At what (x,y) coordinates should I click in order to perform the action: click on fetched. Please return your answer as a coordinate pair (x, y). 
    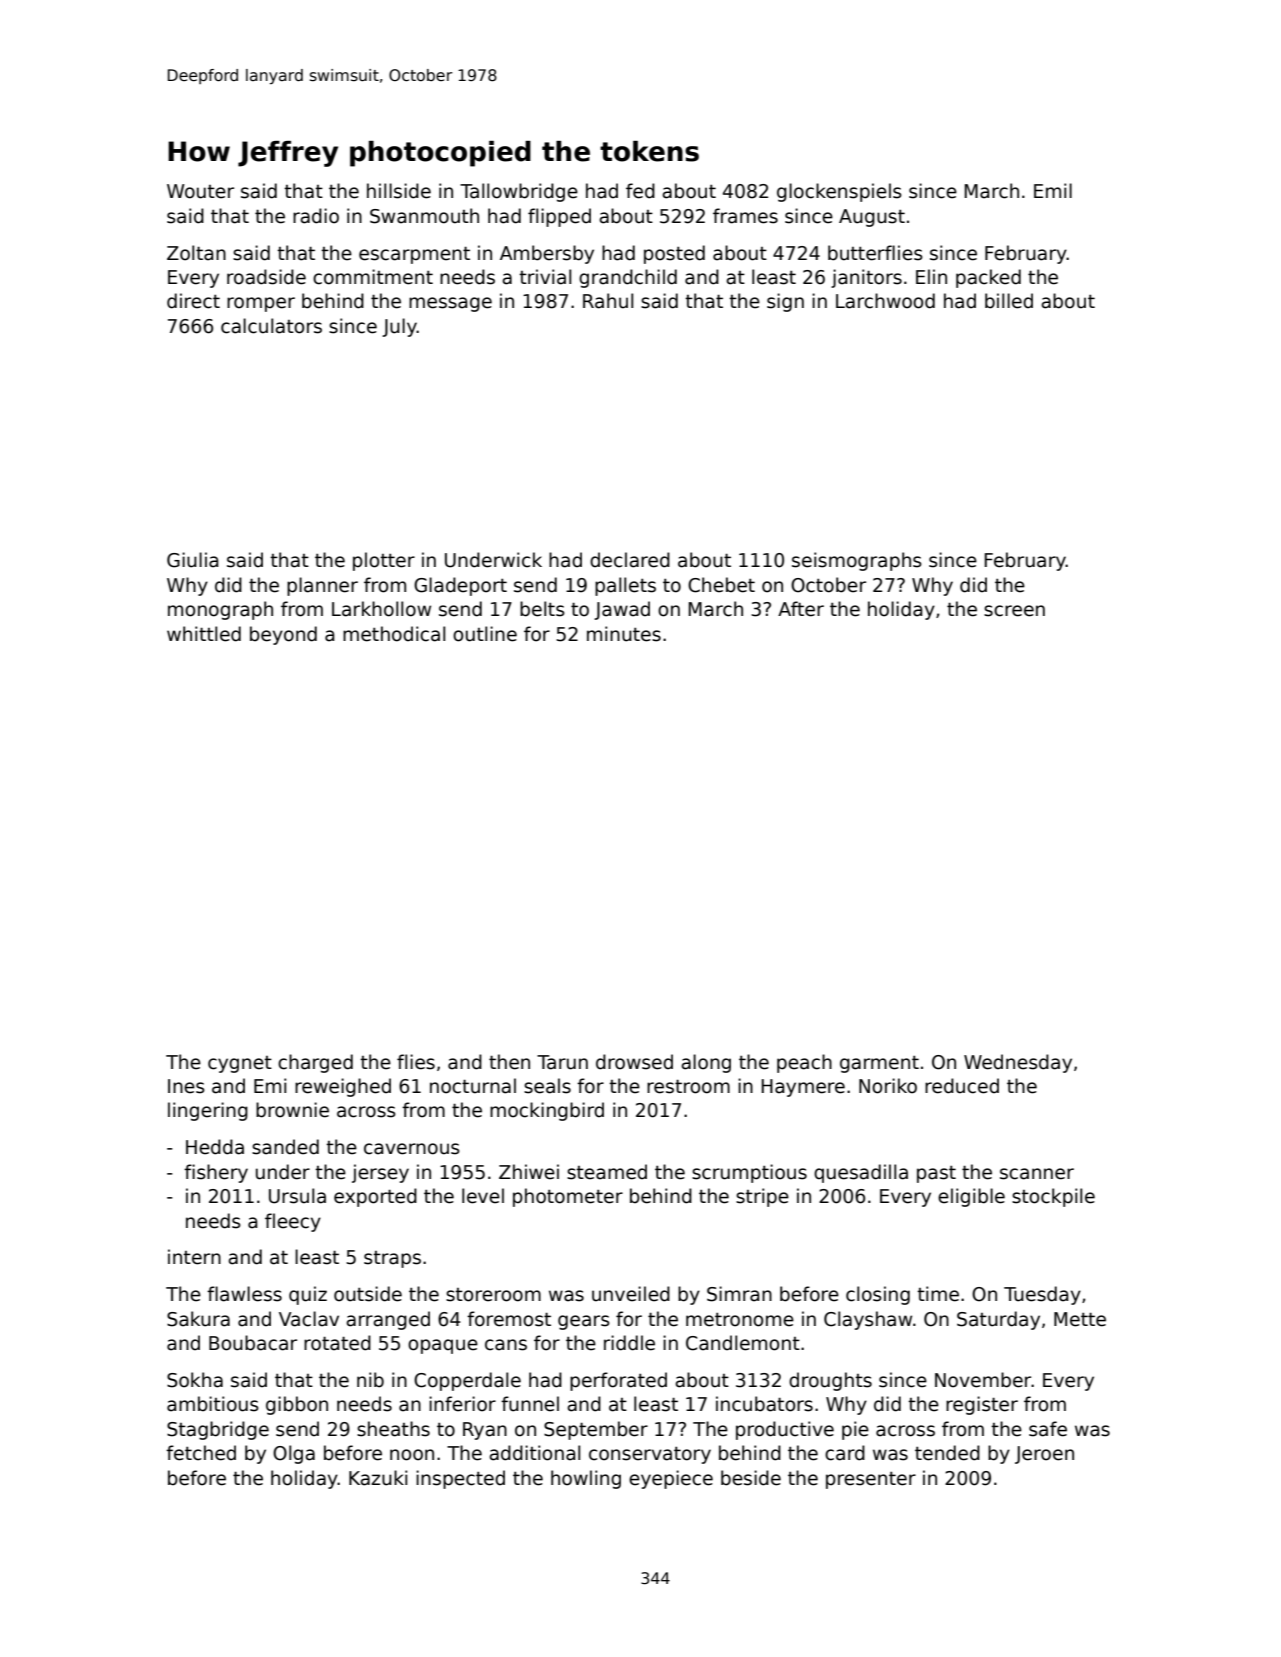
    Looking at the image, I should click on (201, 1453).
